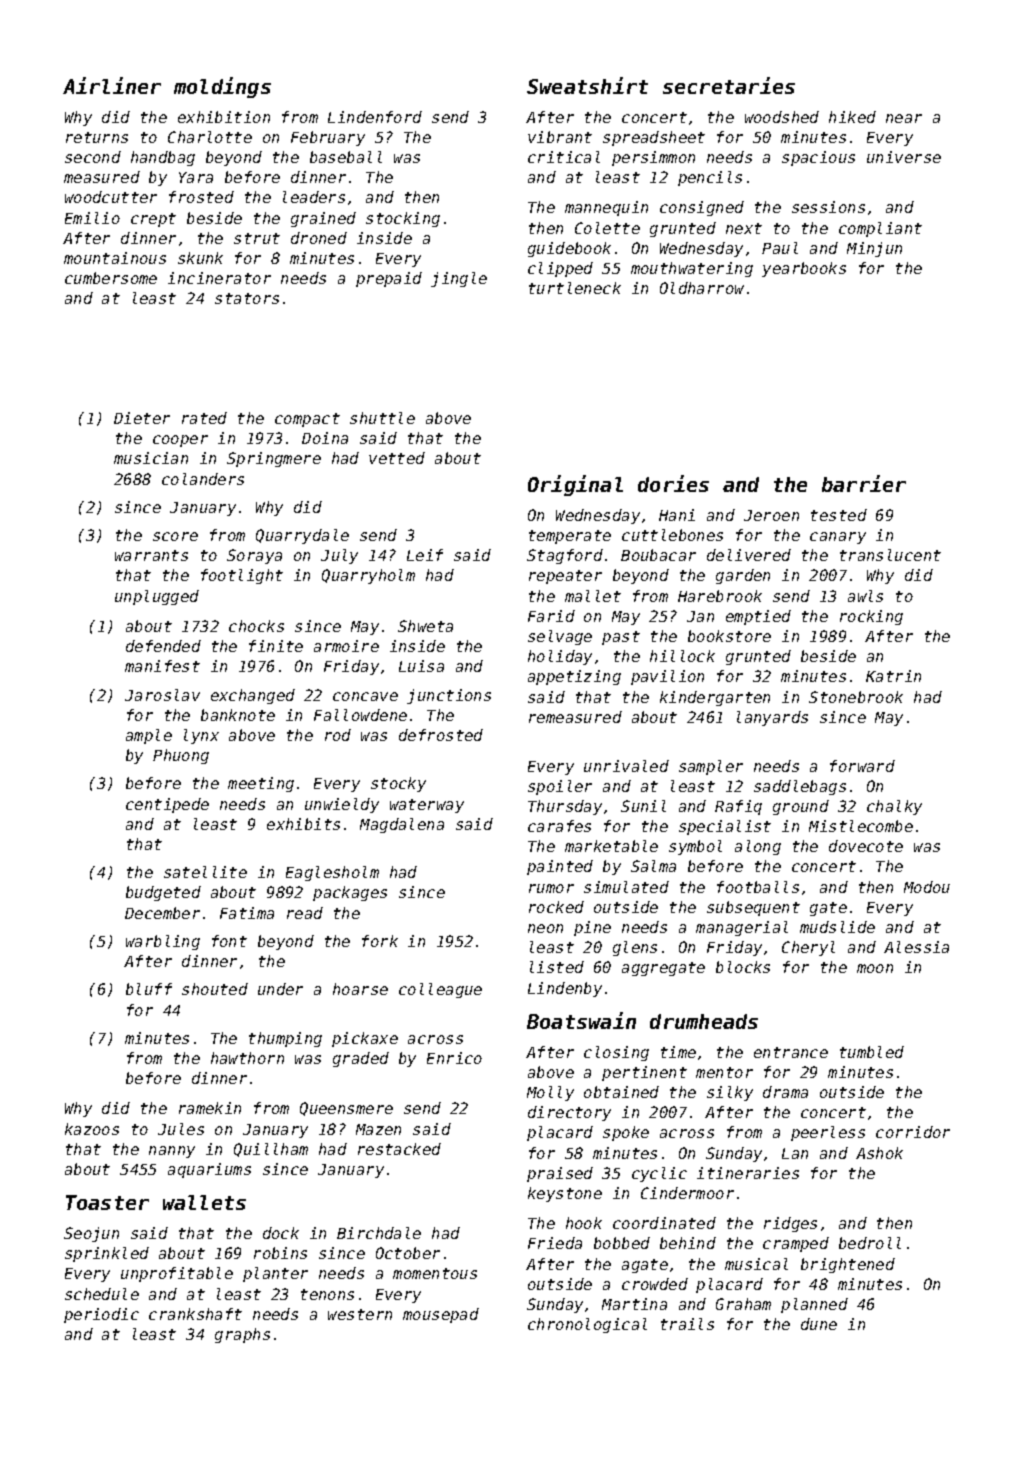 The width and height of the page is (1021, 1479). I want to click on near, so click(904, 118).
